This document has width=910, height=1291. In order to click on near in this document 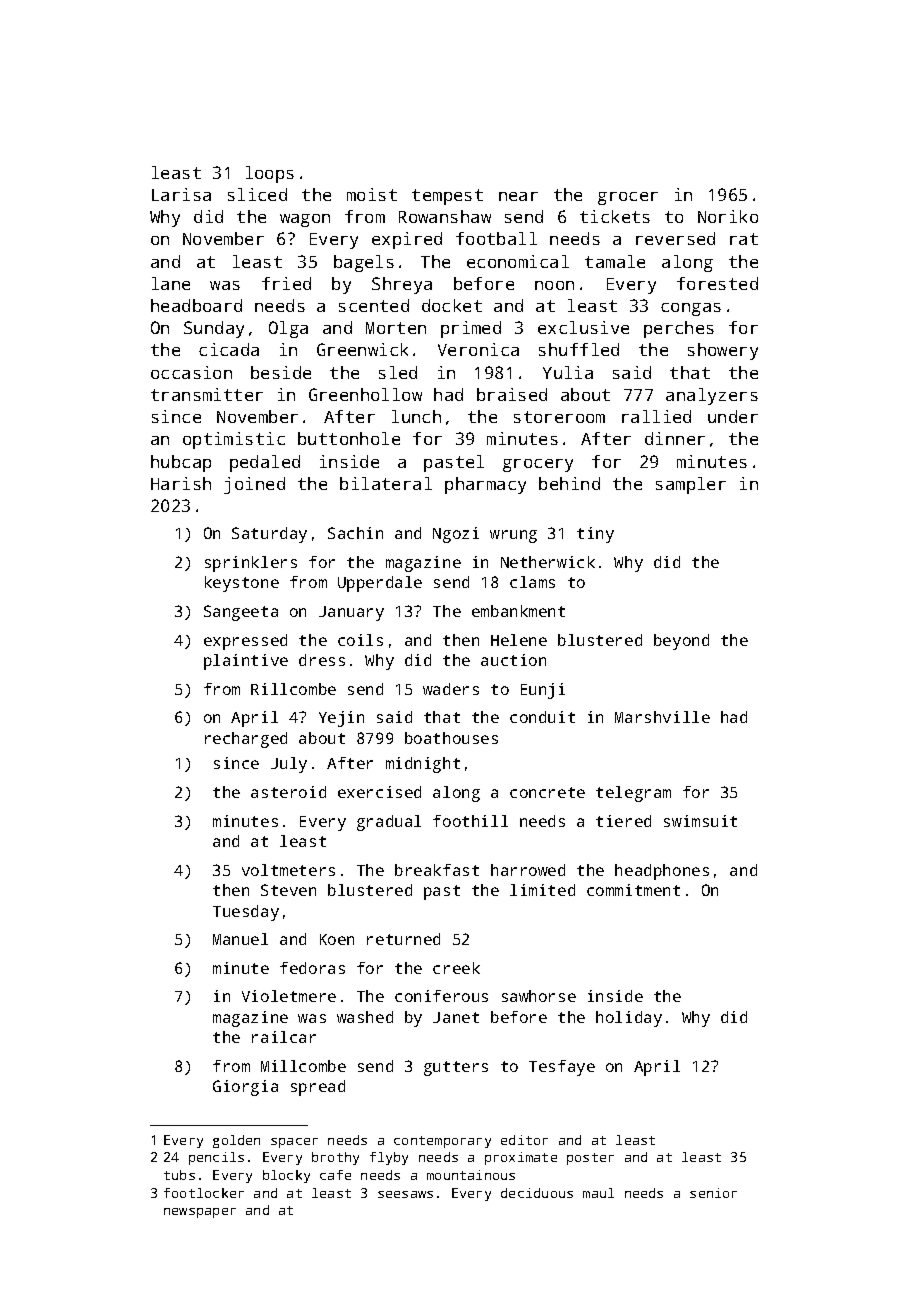, I will do `click(518, 196)`.
